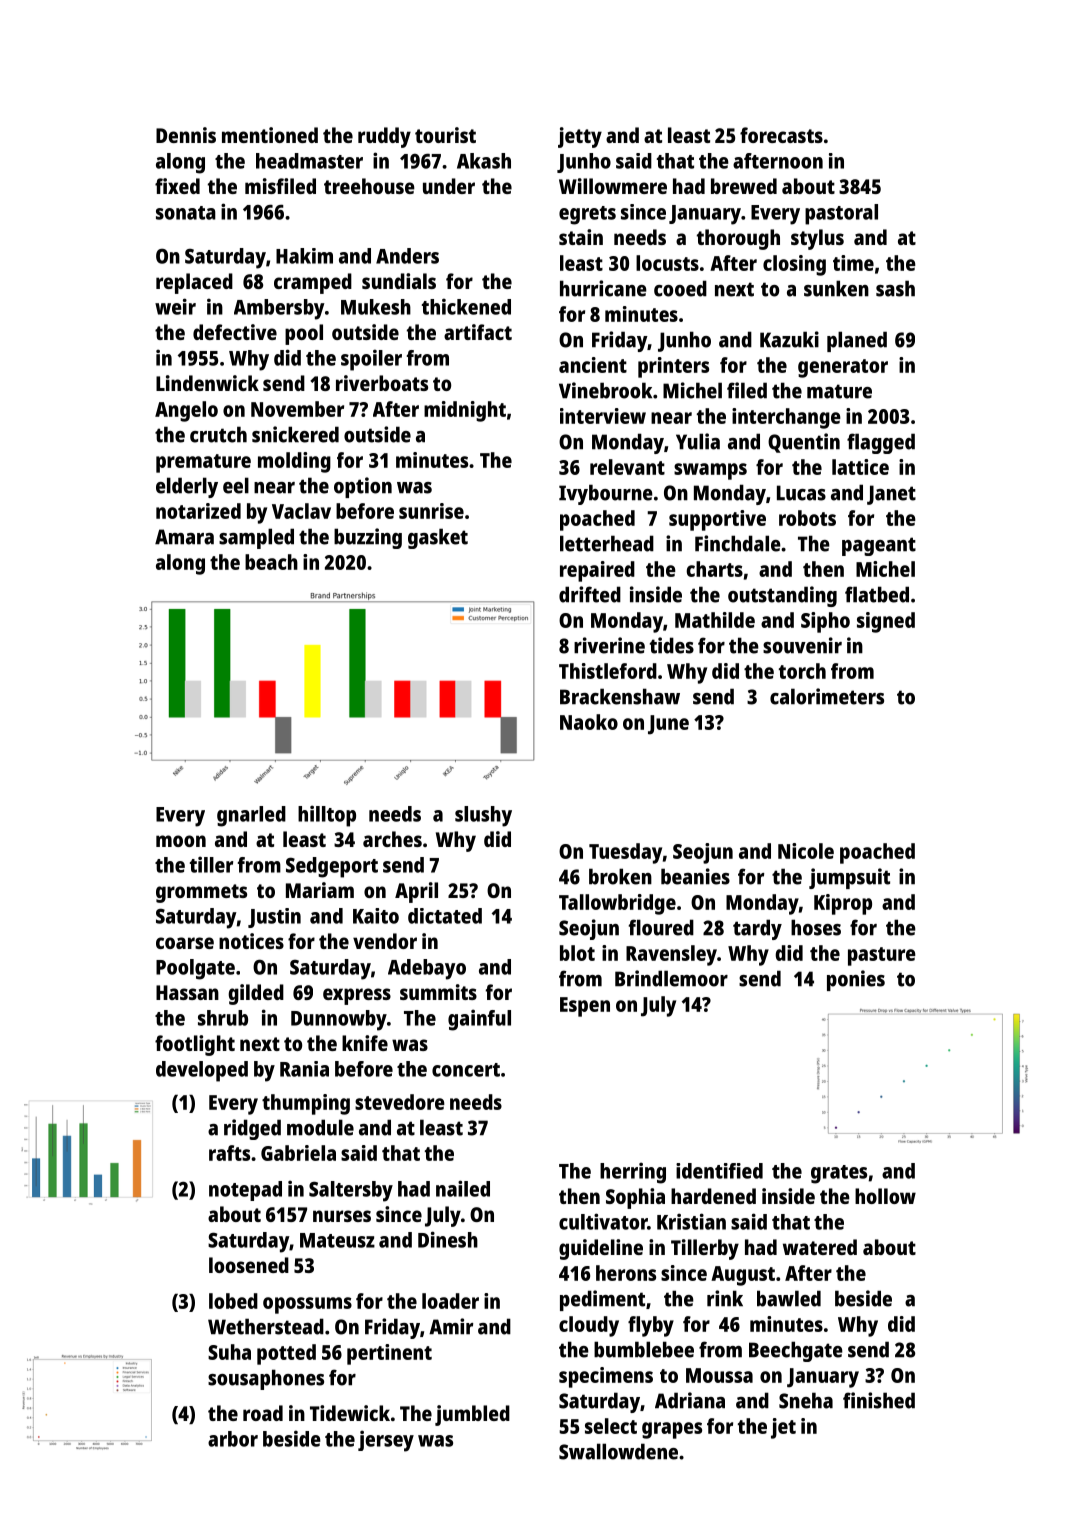  What do you see at coordinates (279, 309) in the screenshot?
I see `Ambersby` at bounding box center [279, 309].
